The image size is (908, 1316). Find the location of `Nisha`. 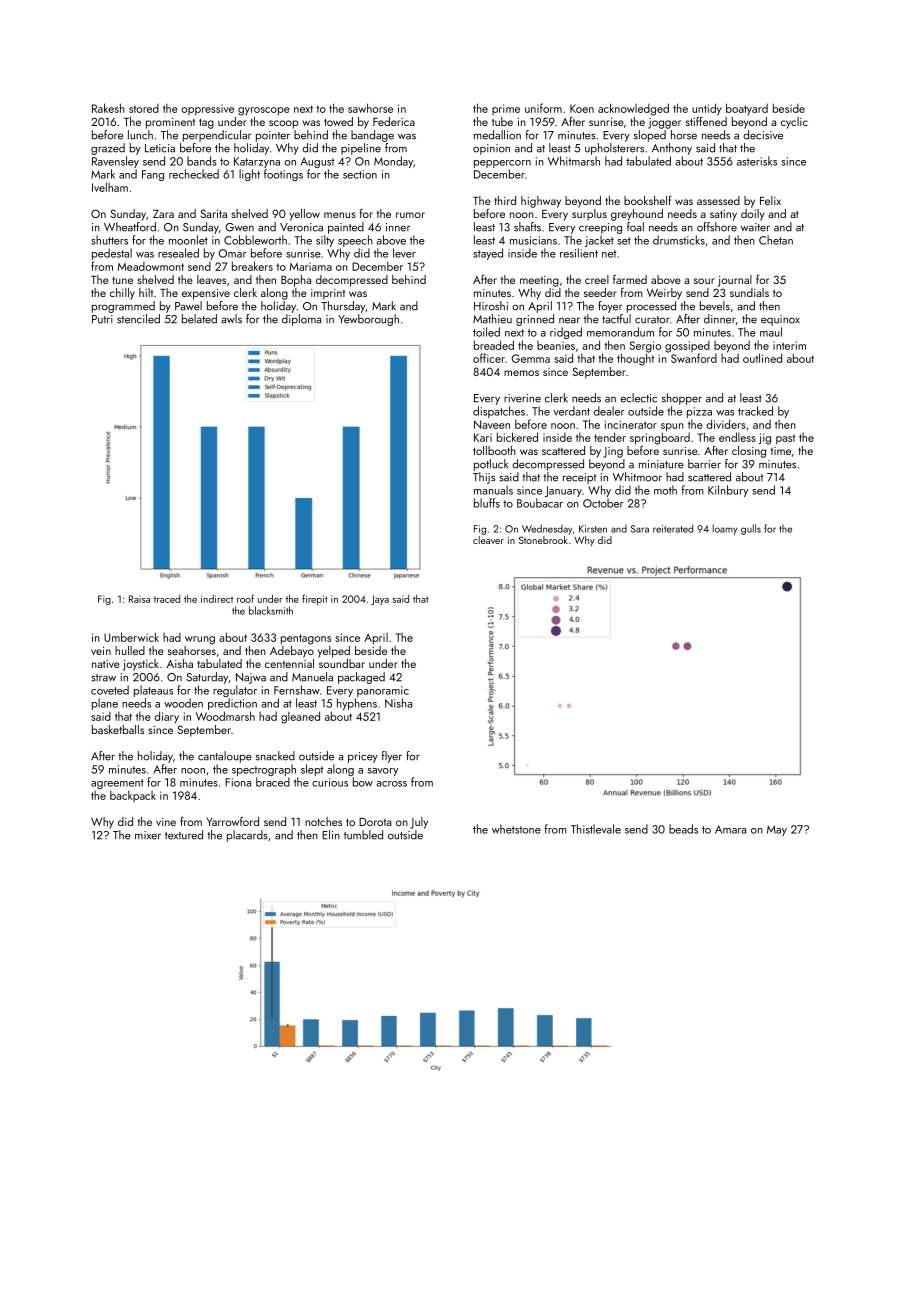

Nisha is located at coordinates (398, 703).
